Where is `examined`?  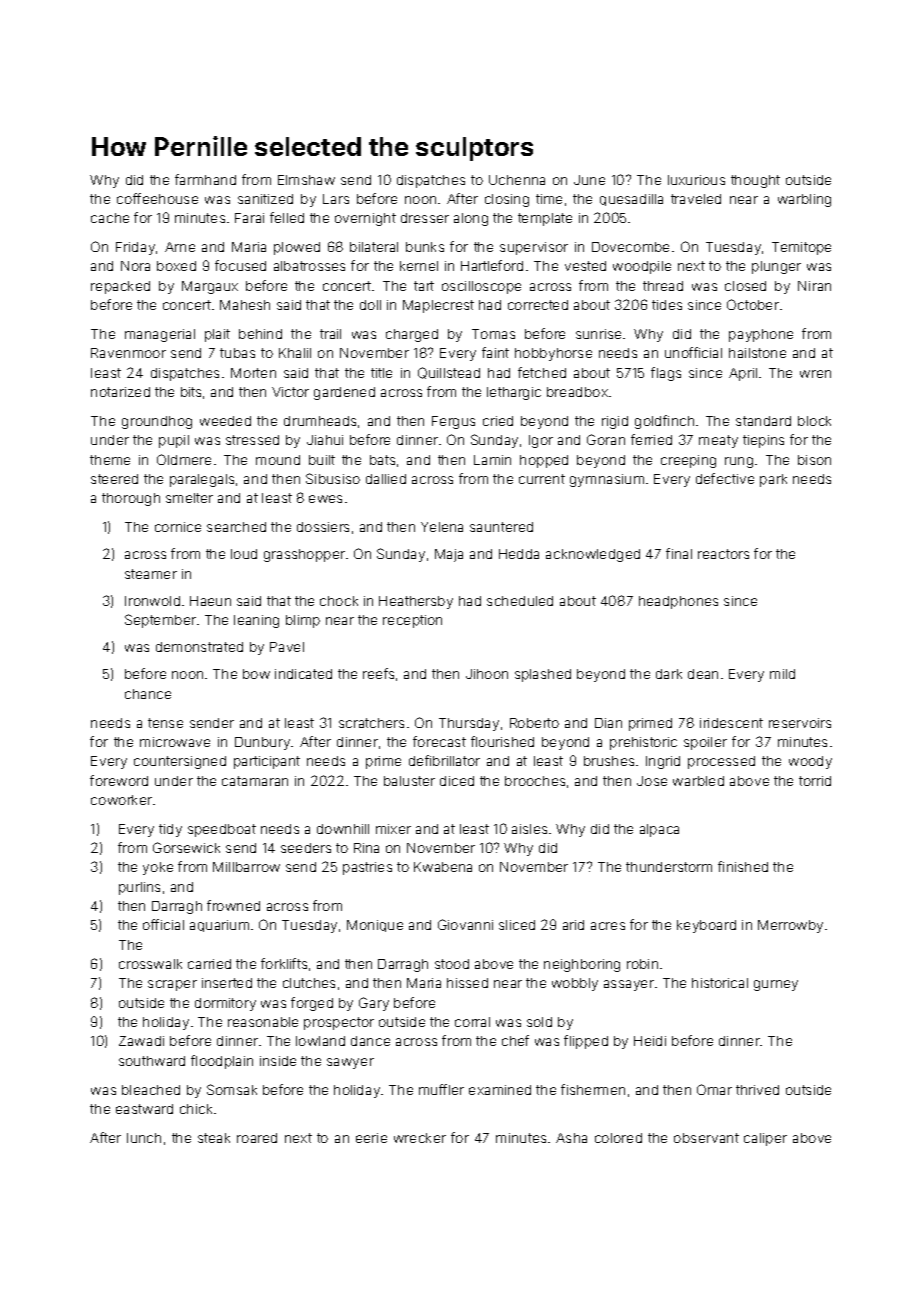
examined is located at coordinates (500, 1090).
